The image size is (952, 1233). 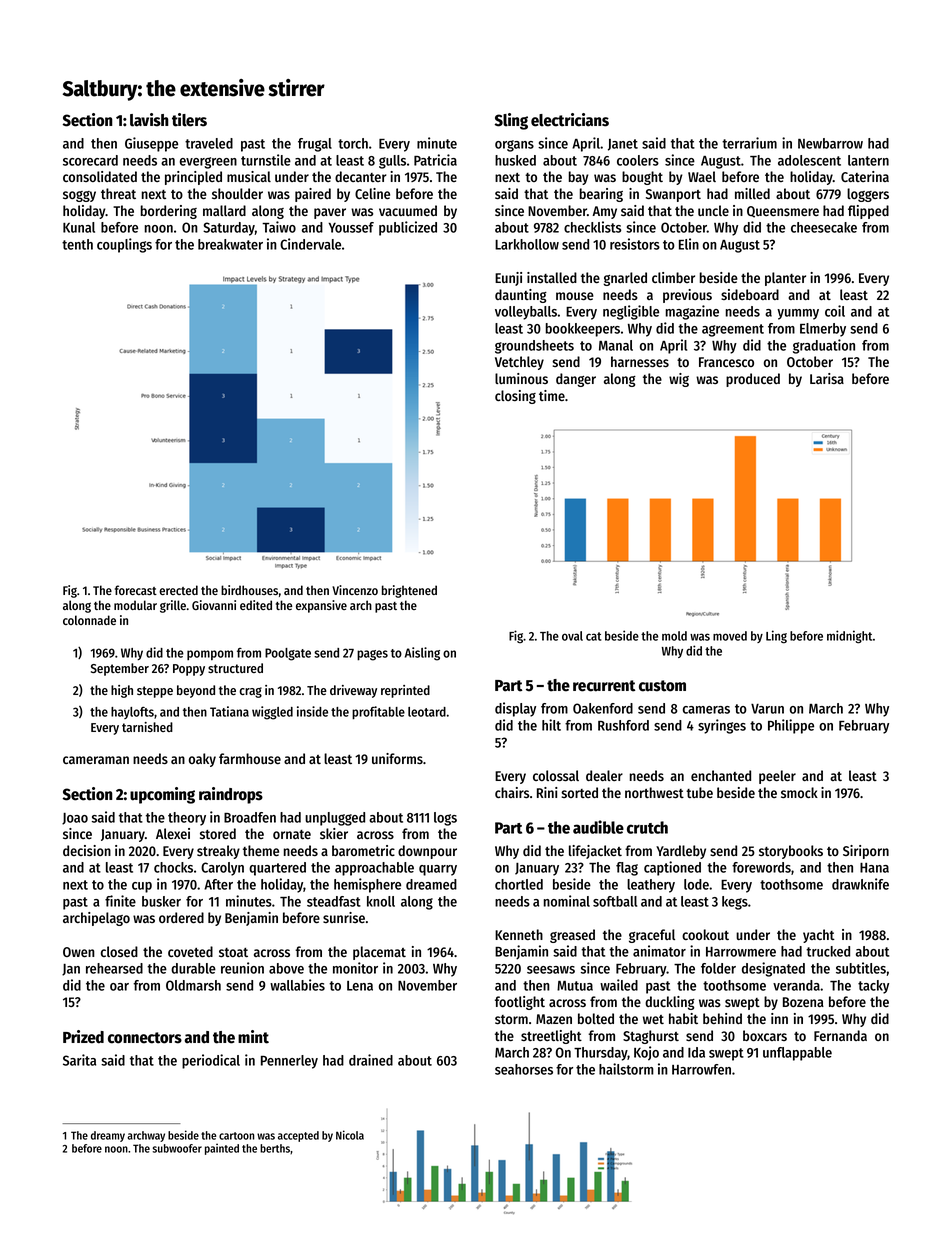 I want to click on nominal, so click(x=567, y=901).
